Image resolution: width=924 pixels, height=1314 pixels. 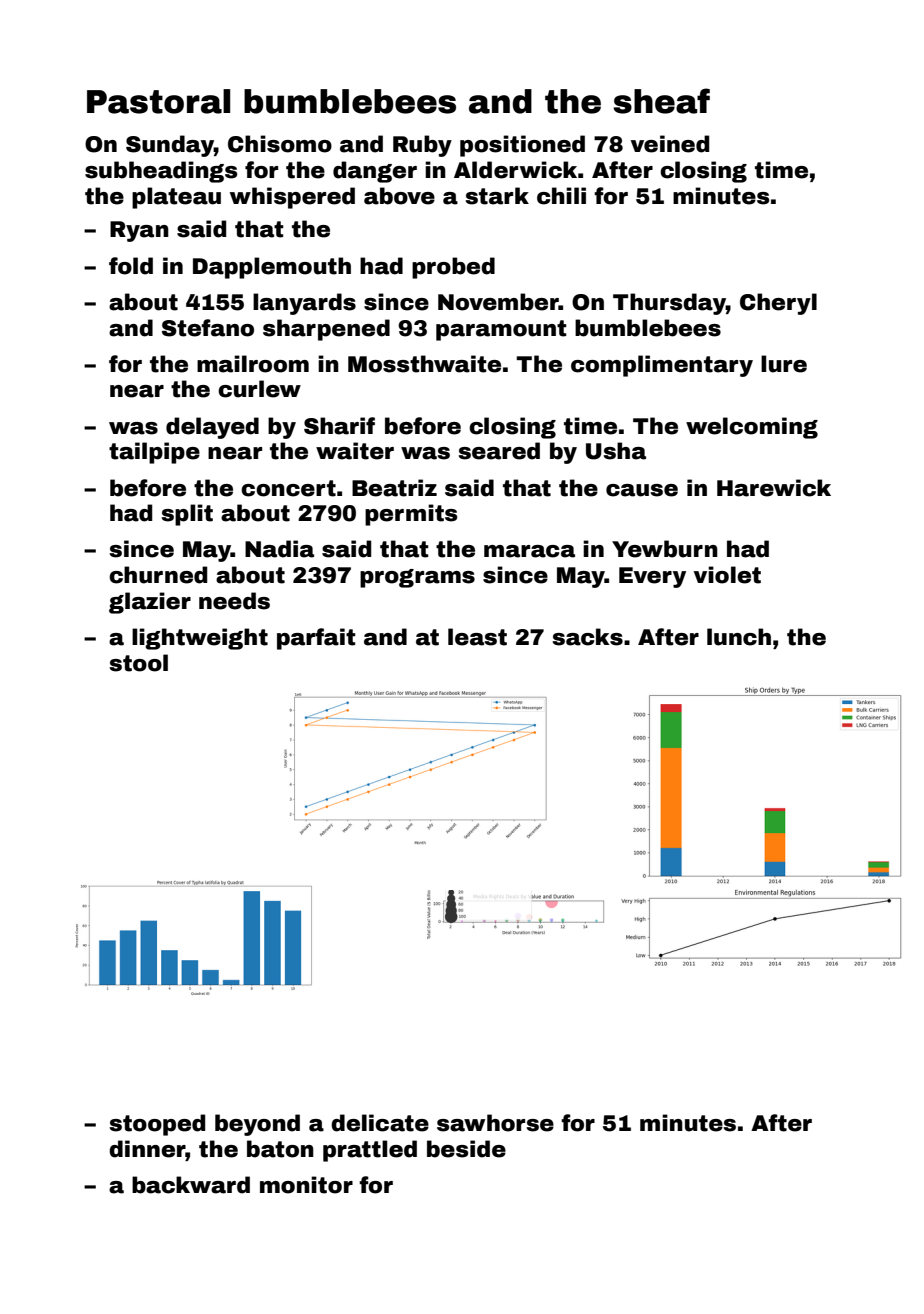 What do you see at coordinates (752, 428) in the page?
I see `welcoming` at bounding box center [752, 428].
